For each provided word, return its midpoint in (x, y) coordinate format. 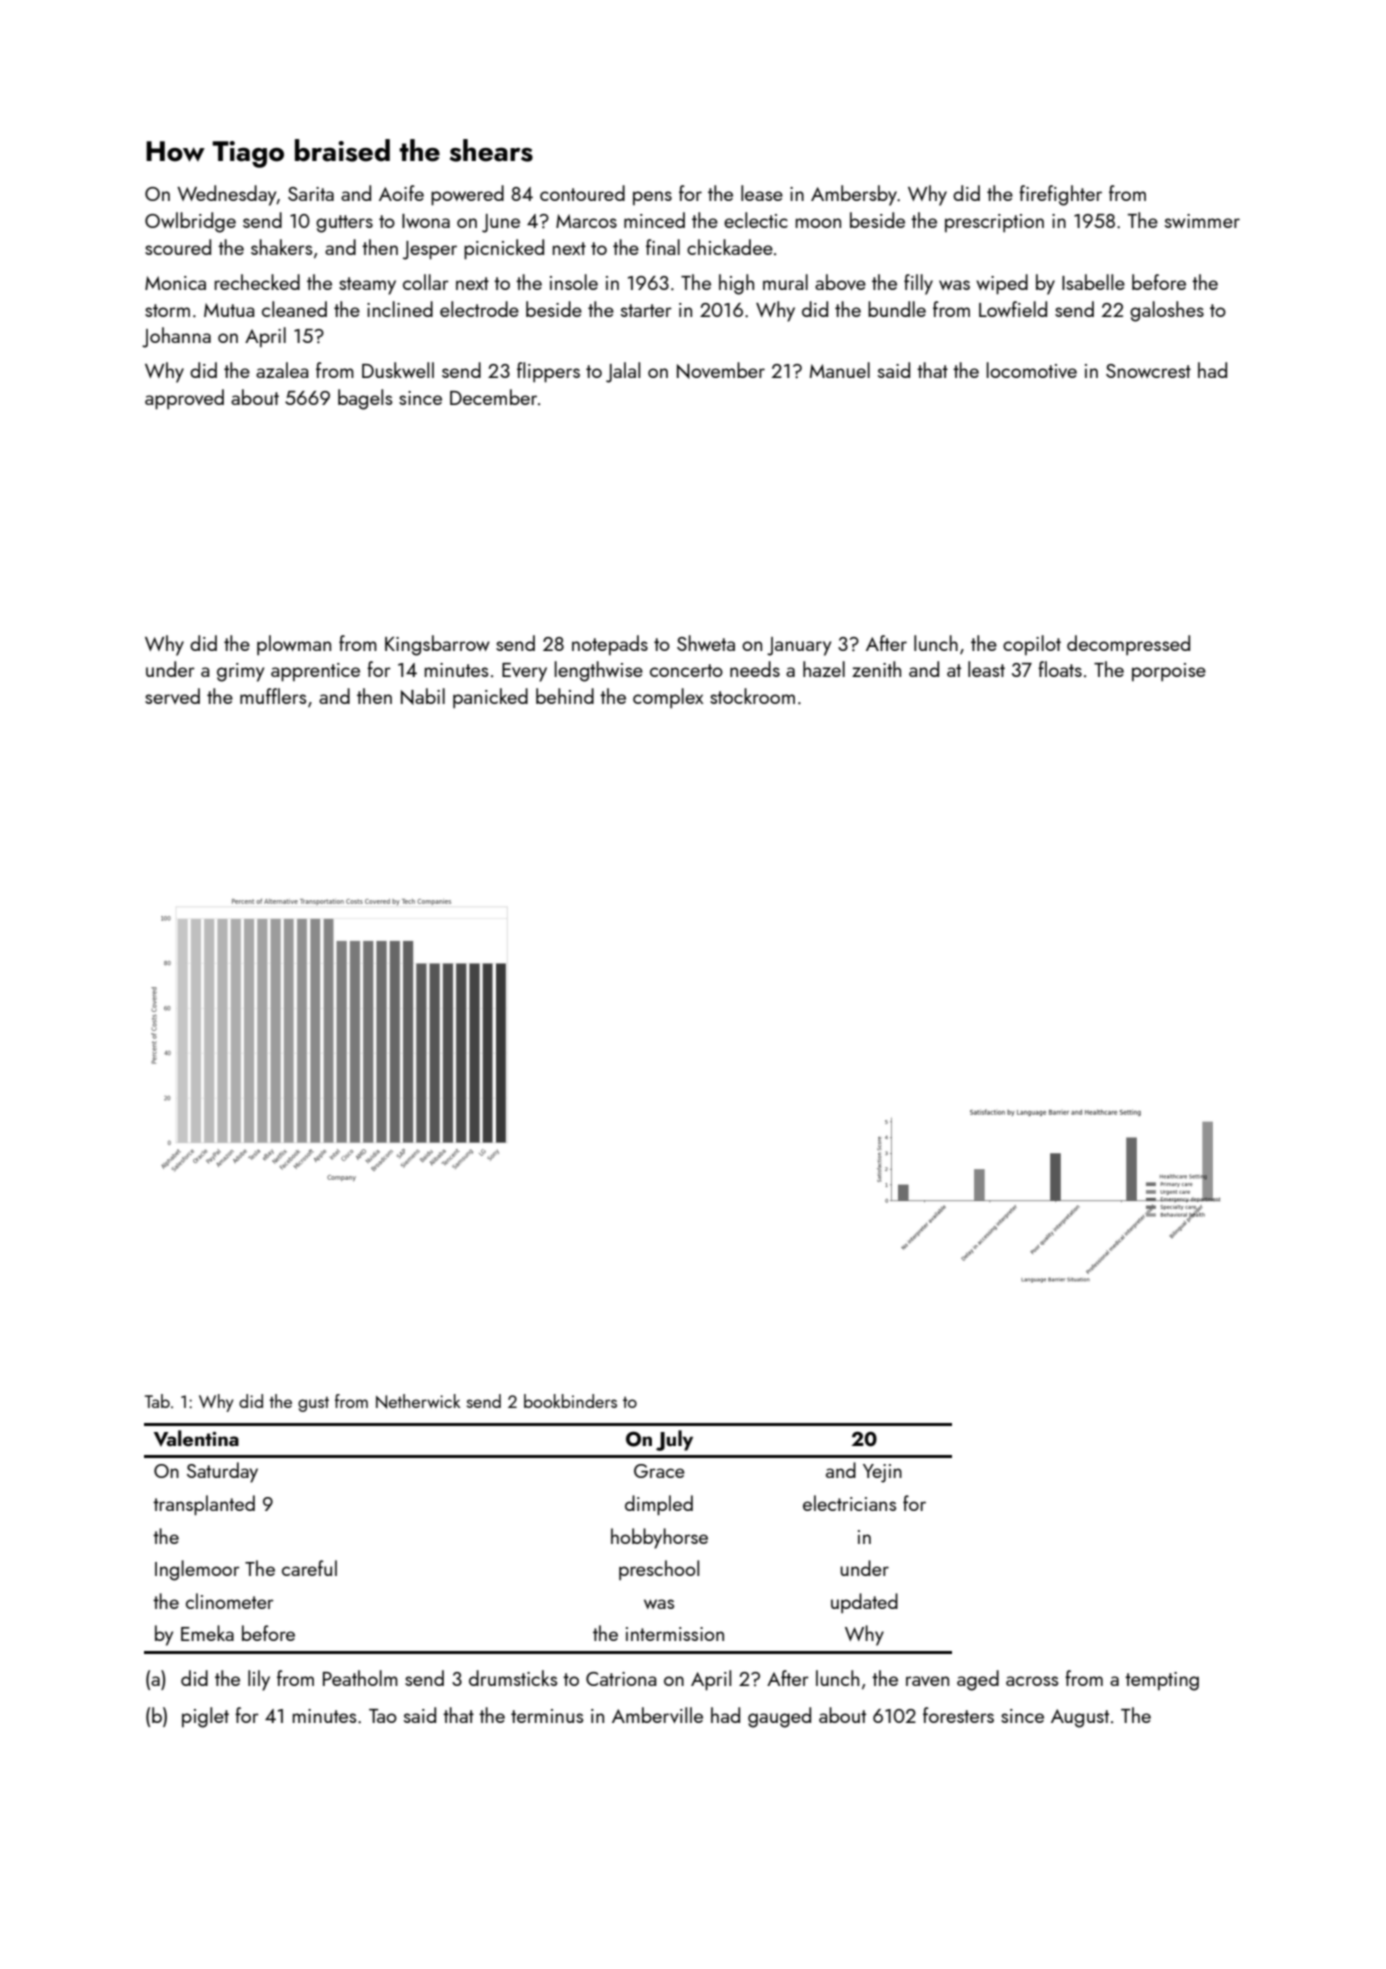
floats (1060, 669)
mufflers (273, 696)
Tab (157, 1401)
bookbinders (570, 1401)
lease (762, 193)
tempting (1162, 1681)
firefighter (1060, 195)
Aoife (401, 193)
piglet (205, 1717)
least (986, 669)
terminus (547, 1716)
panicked (490, 698)
